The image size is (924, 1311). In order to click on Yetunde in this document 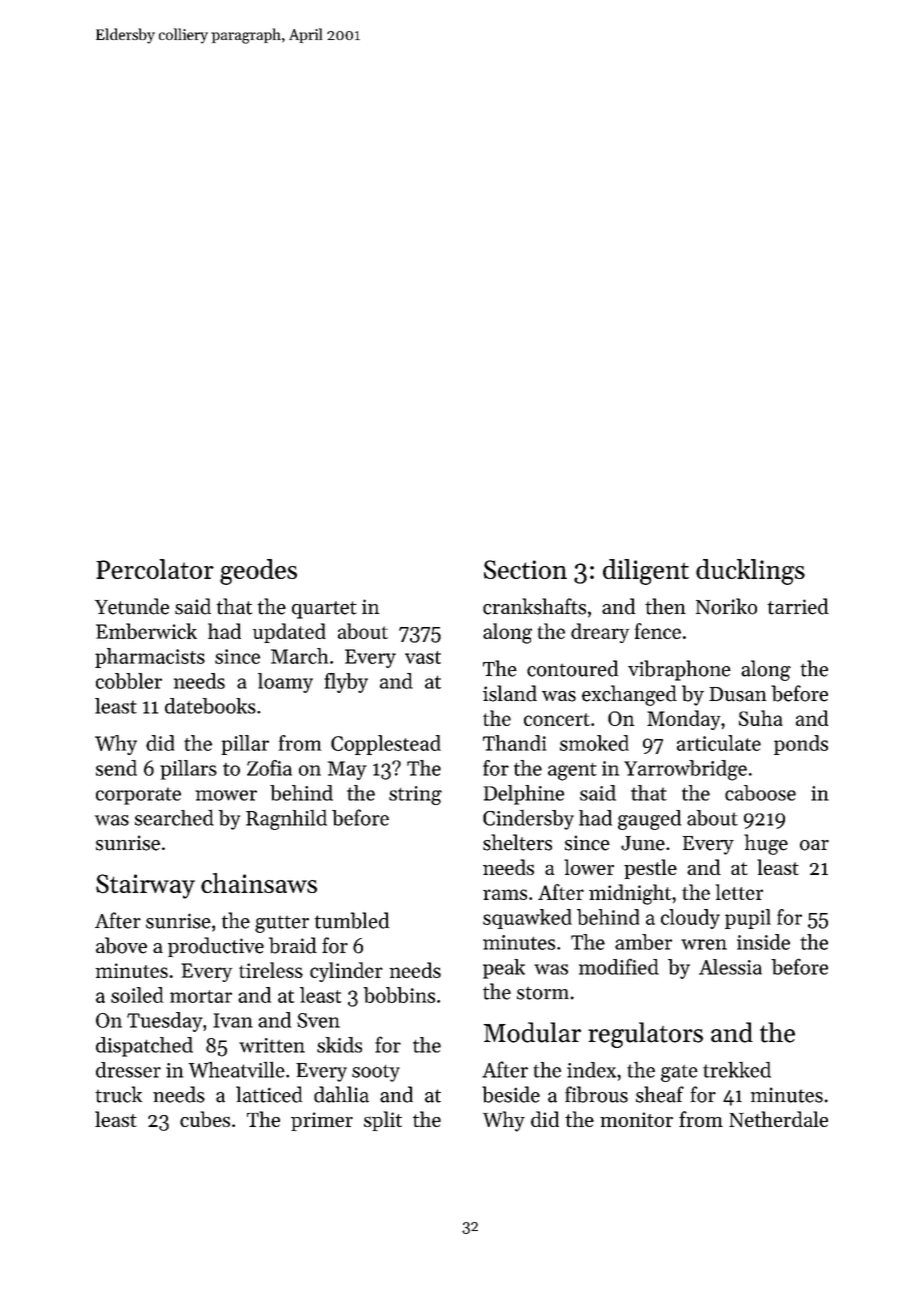, I will do `click(132, 606)`.
